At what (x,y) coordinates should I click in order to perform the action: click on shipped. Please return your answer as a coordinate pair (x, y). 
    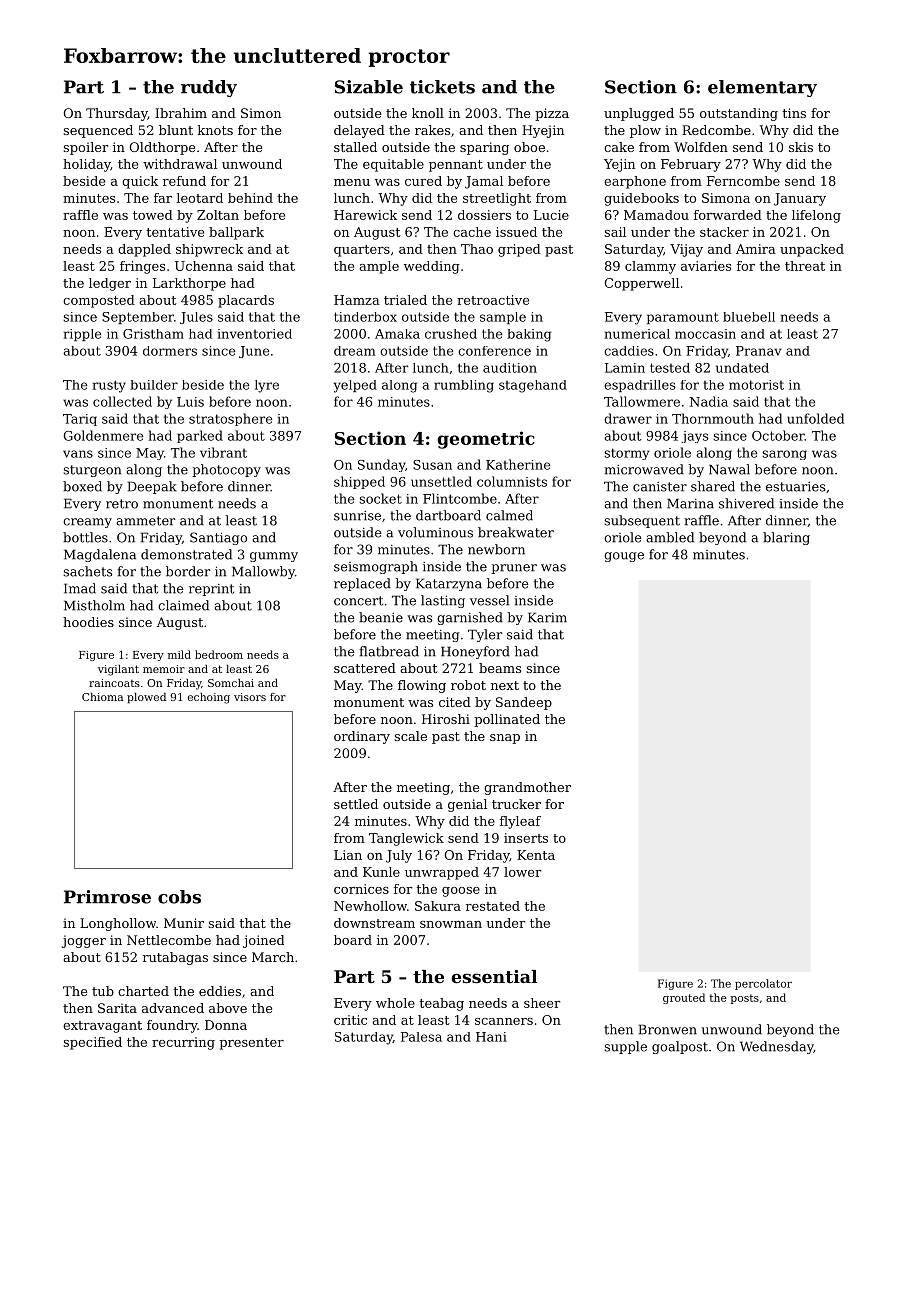
    Looking at the image, I should click on (359, 482).
